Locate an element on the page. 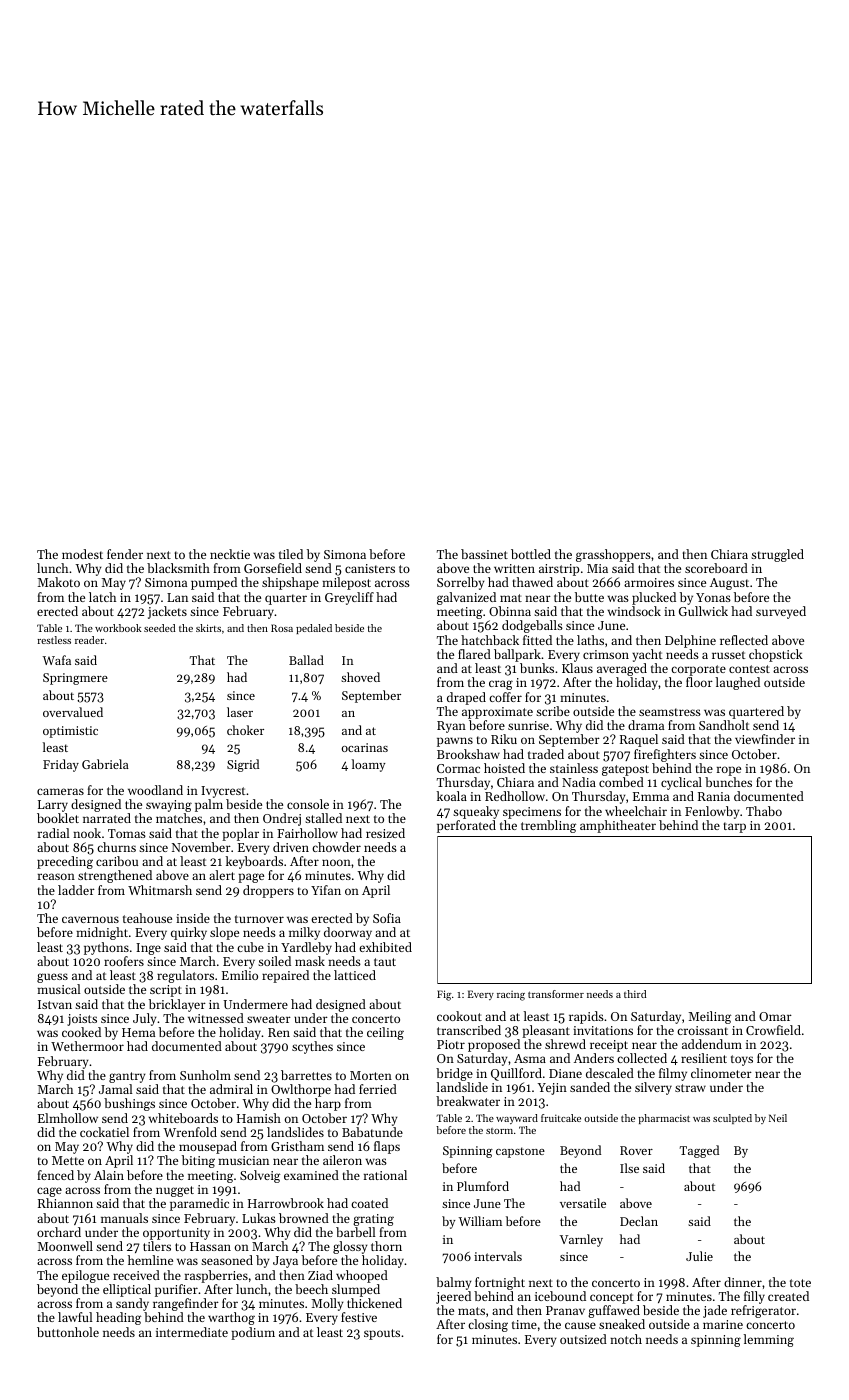  Ryan is located at coordinates (451, 727).
